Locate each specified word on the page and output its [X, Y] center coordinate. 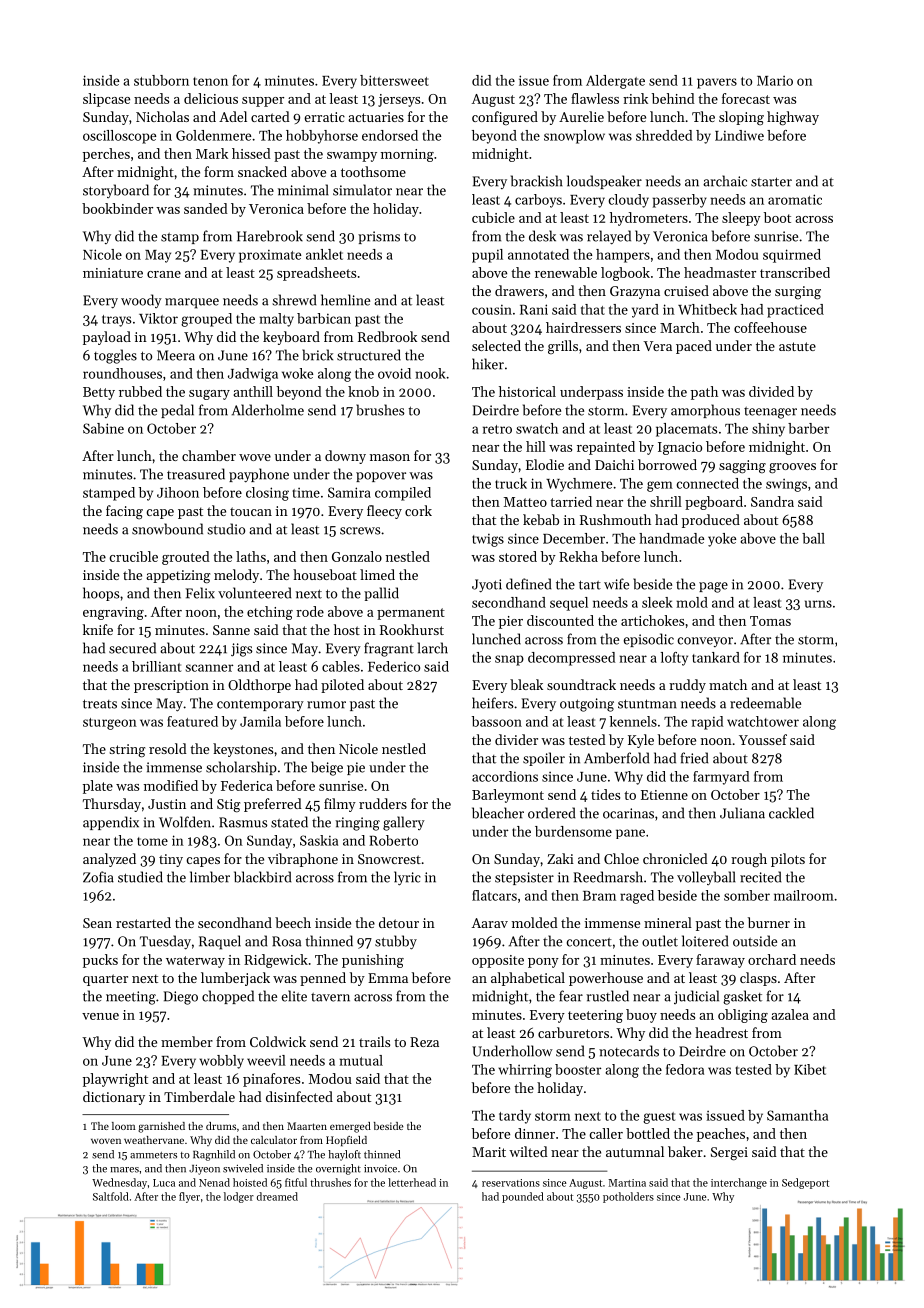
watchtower [763, 721]
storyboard [116, 191]
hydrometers [649, 219]
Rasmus [243, 822]
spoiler [544, 759]
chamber [209, 455]
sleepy [741, 219]
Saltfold [111, 1196]
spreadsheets [316, 274]
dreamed [277, 1196]
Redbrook [387, 336]
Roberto [393, 840]
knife [98, 629]
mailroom [804, 895]
